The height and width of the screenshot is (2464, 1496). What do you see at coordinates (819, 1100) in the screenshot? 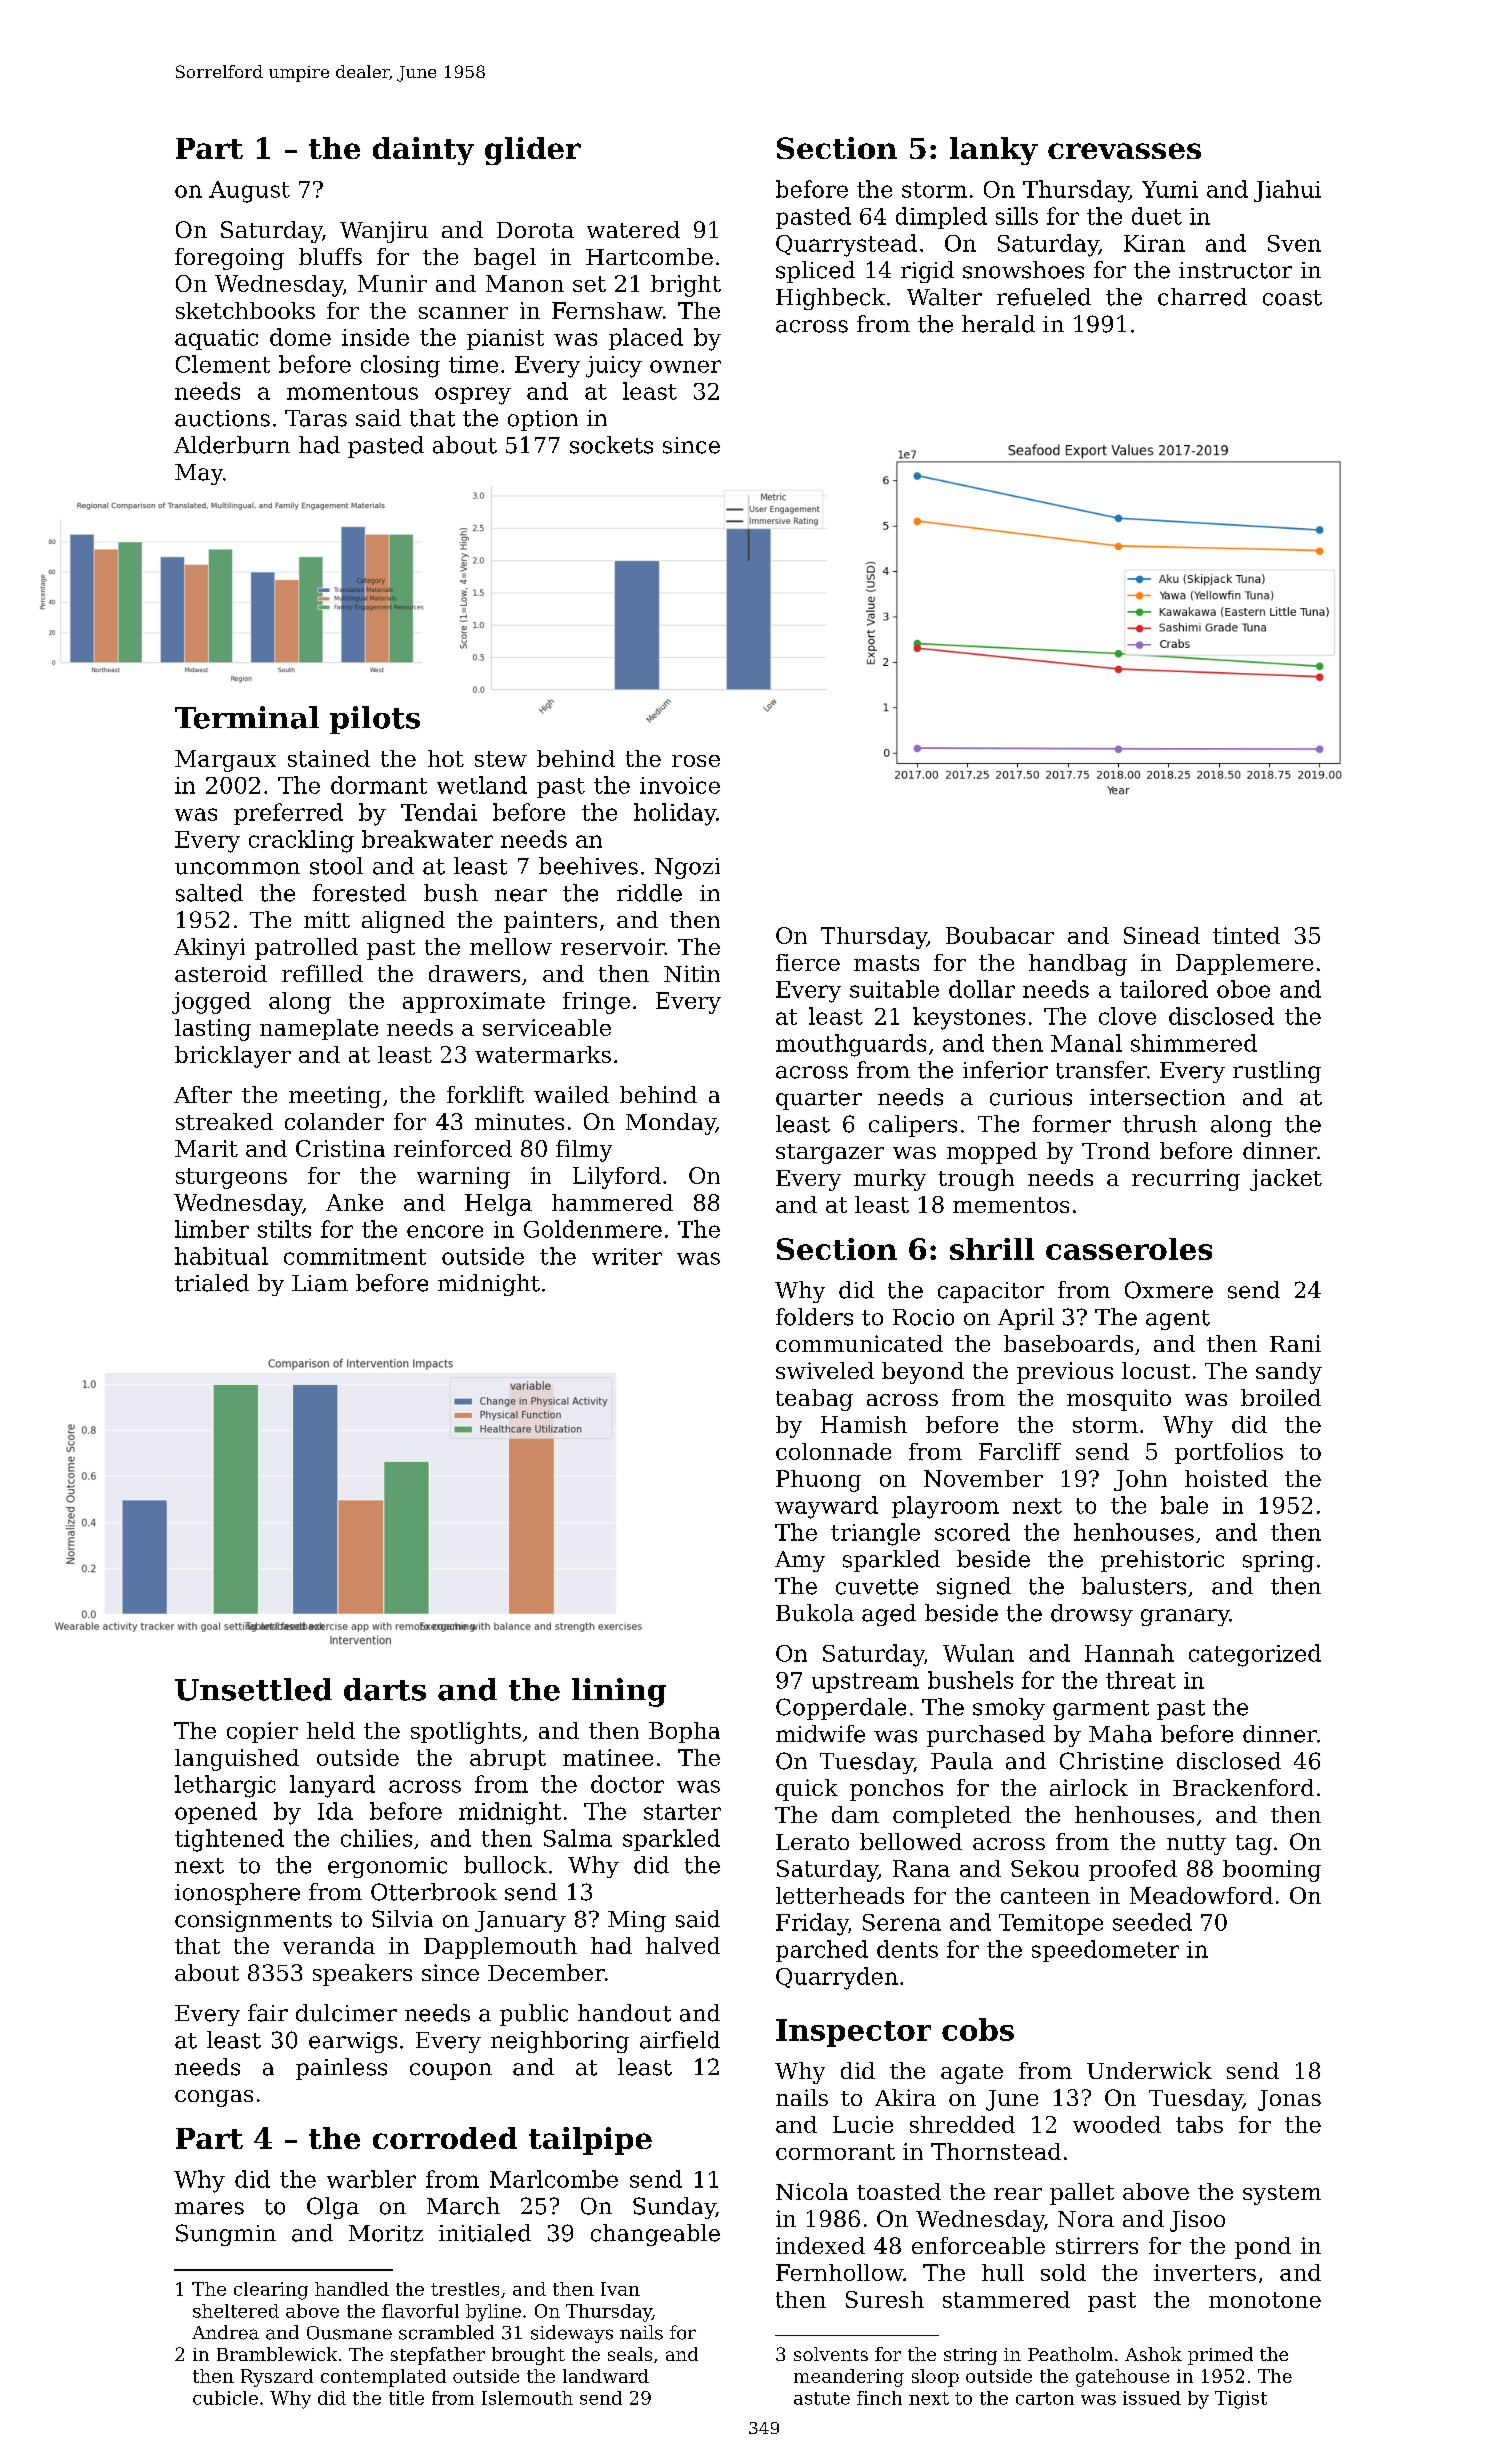
I see `quarter` at bounding box center [819, 1100].
